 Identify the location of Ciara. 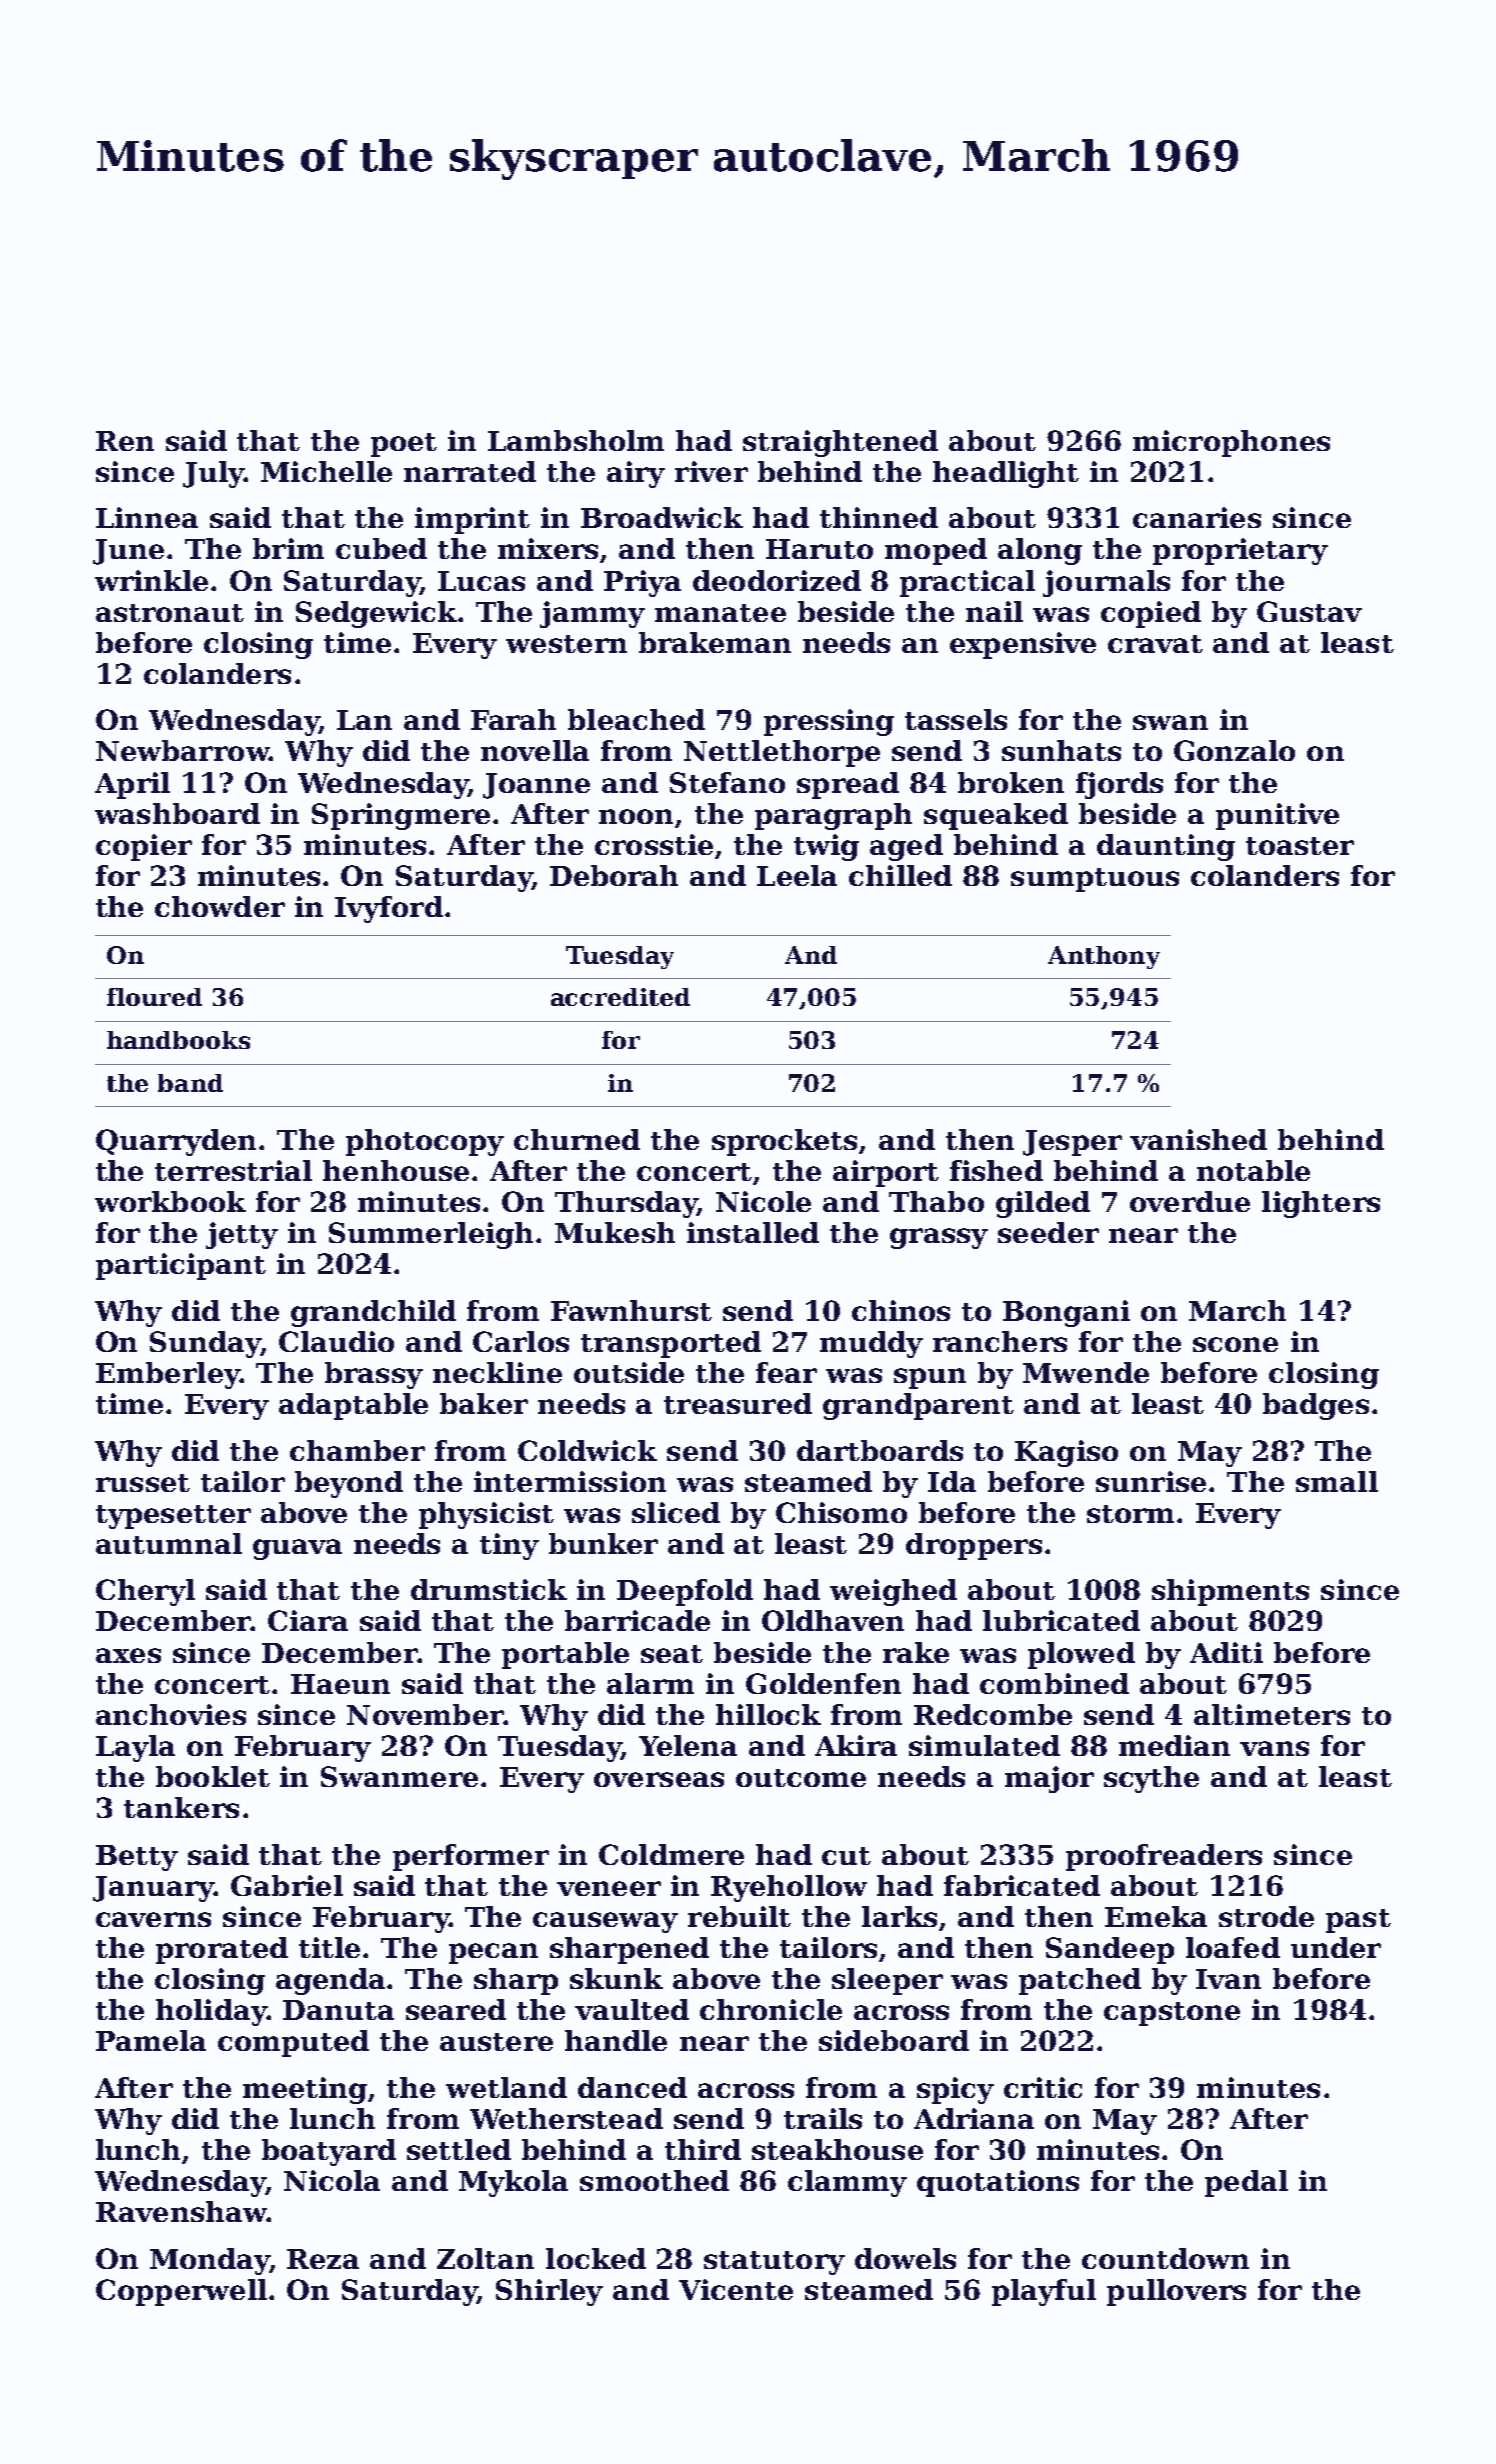
(308, 1620).
